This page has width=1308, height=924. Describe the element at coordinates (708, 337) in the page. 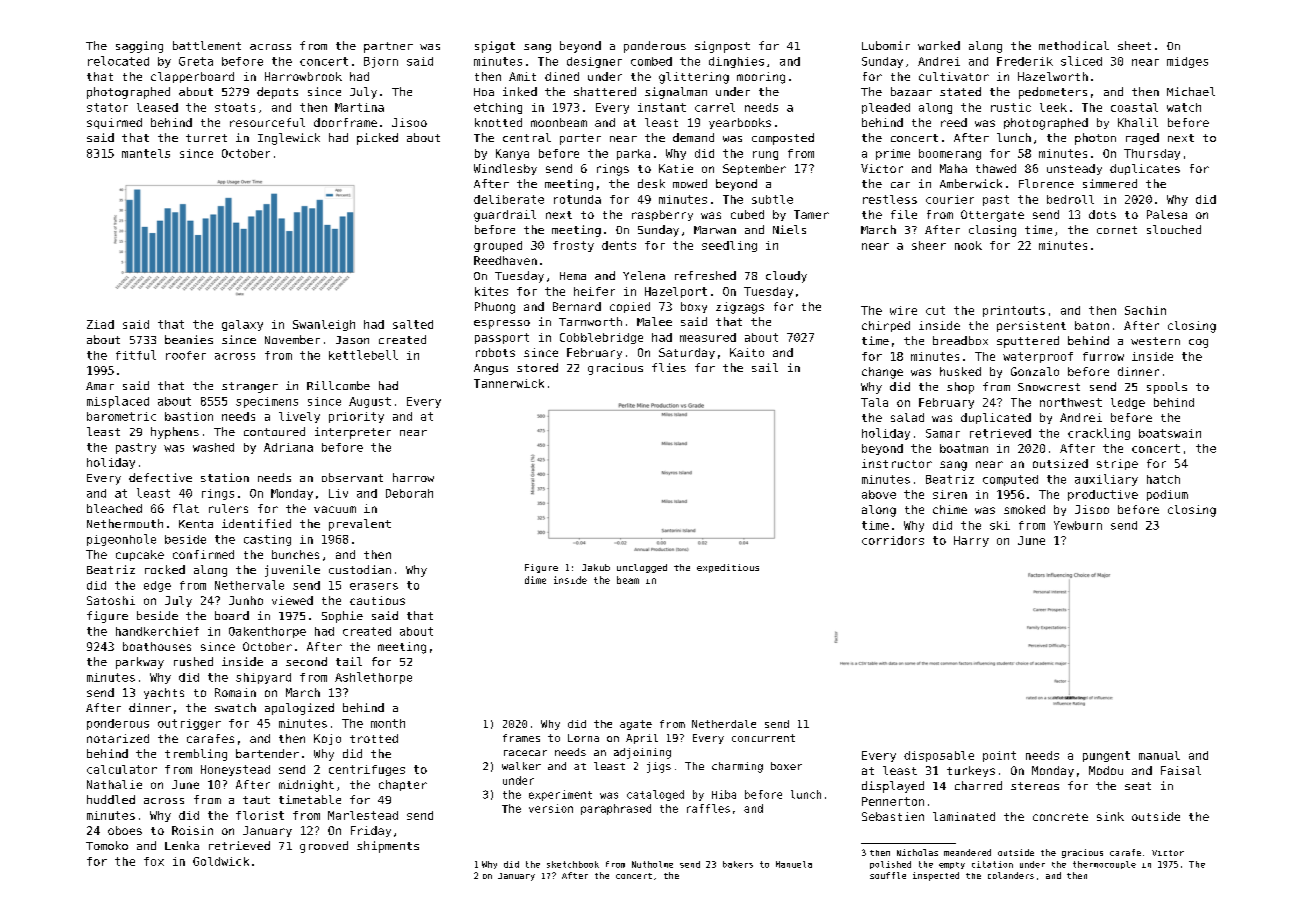

I see `measured` at that location.
